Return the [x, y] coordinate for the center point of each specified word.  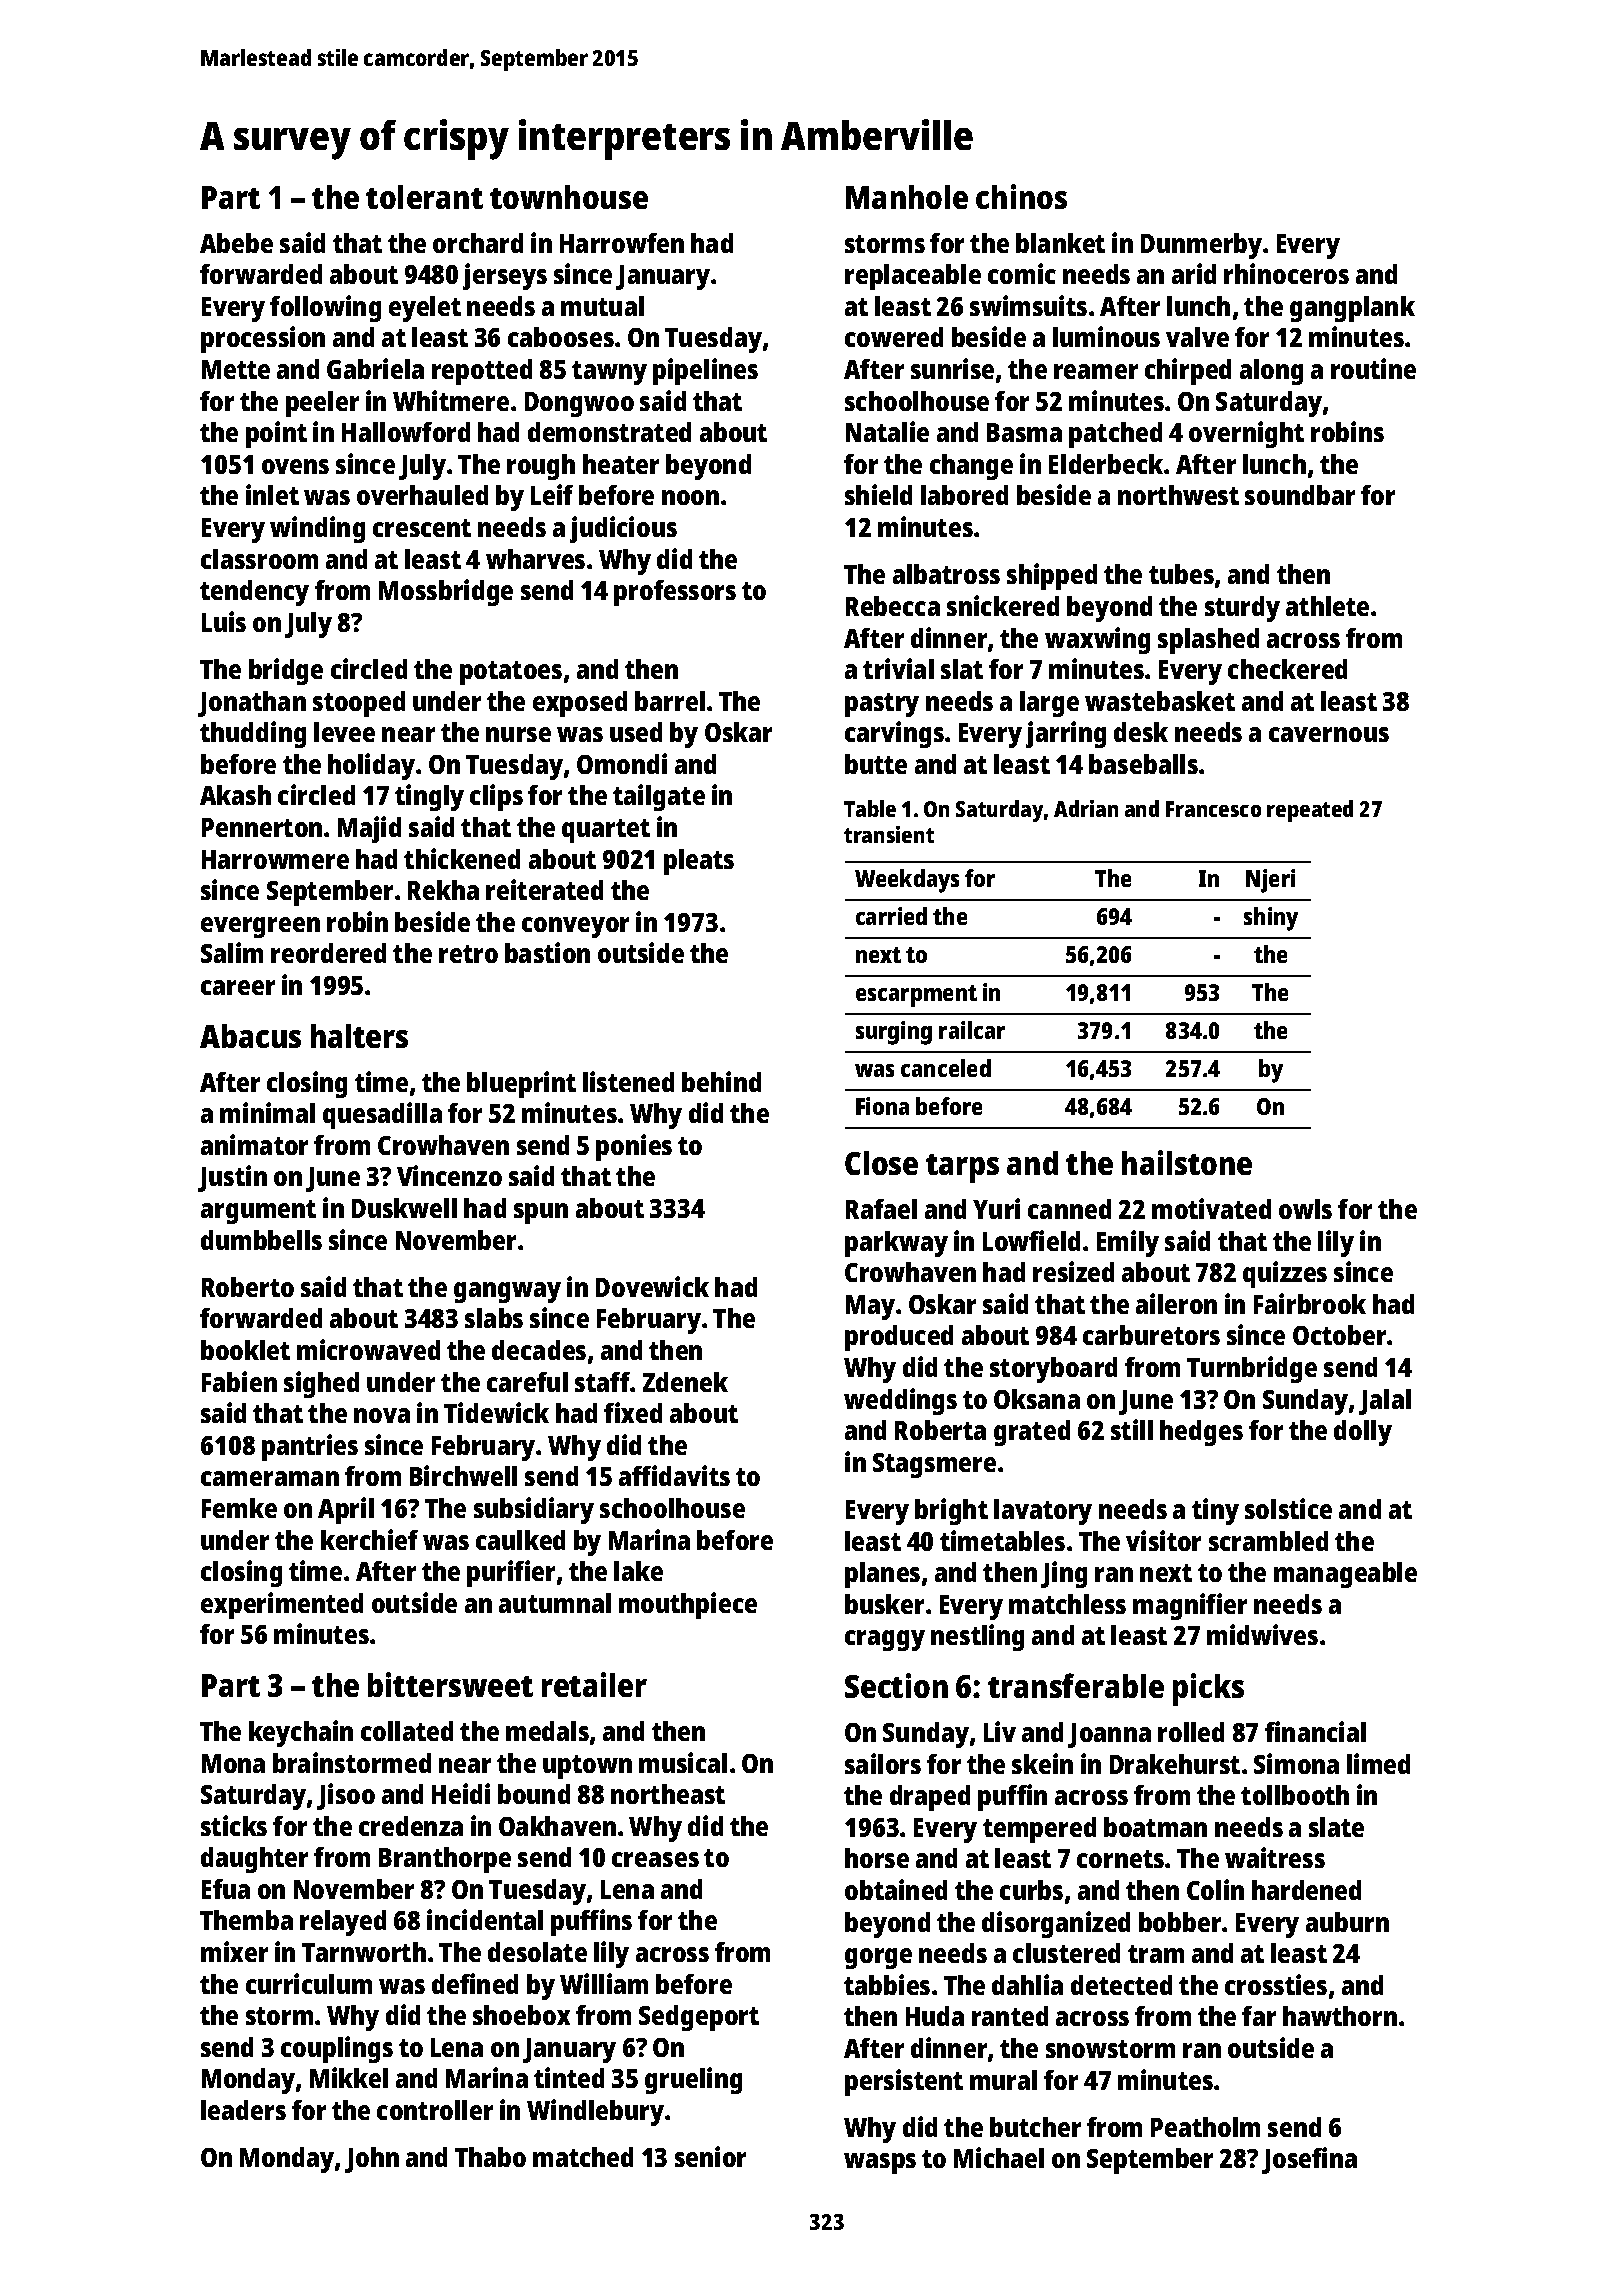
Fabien [239, 1381]
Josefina [1309, 2160]
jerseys [505, 276]
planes [882, 1575]
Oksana [1037, 1399]
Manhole [907, 197]
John [372, 2160]
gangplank [1352, 309]
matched [583, 2157]
